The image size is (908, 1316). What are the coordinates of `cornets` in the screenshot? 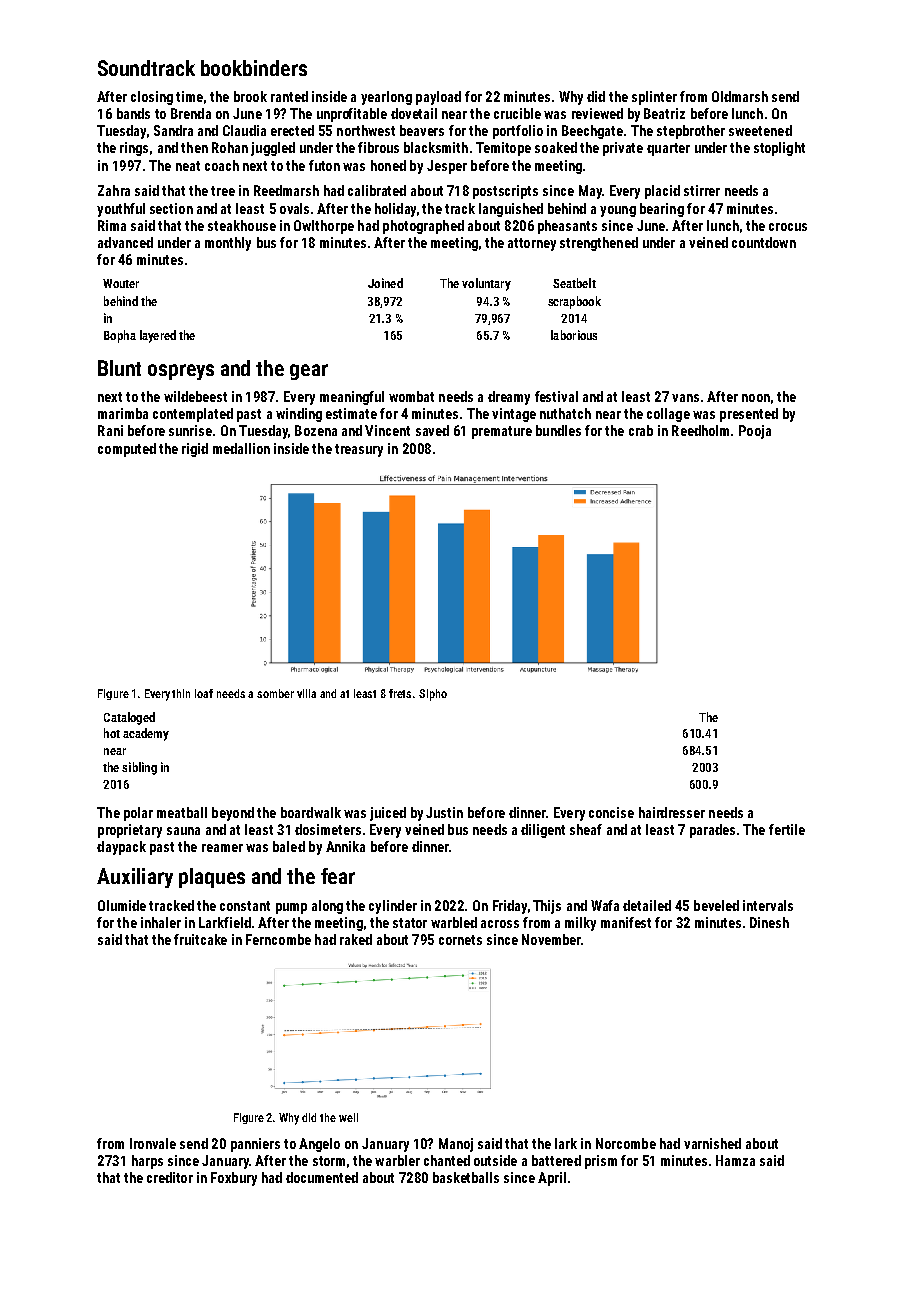 It's located at (460, 940).
